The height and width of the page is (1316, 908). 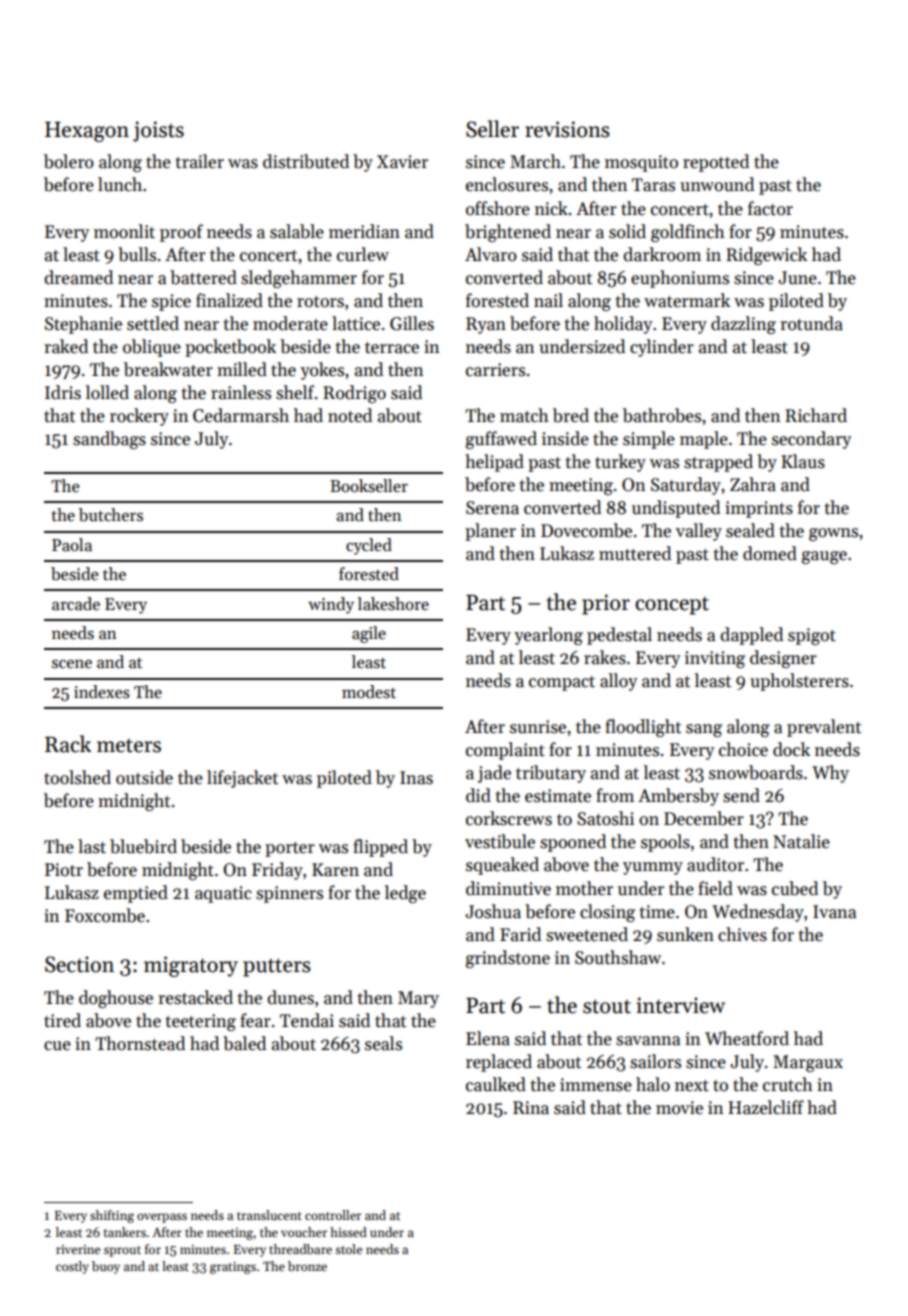 I want to click on secondary, so click(x=811, y=440).
